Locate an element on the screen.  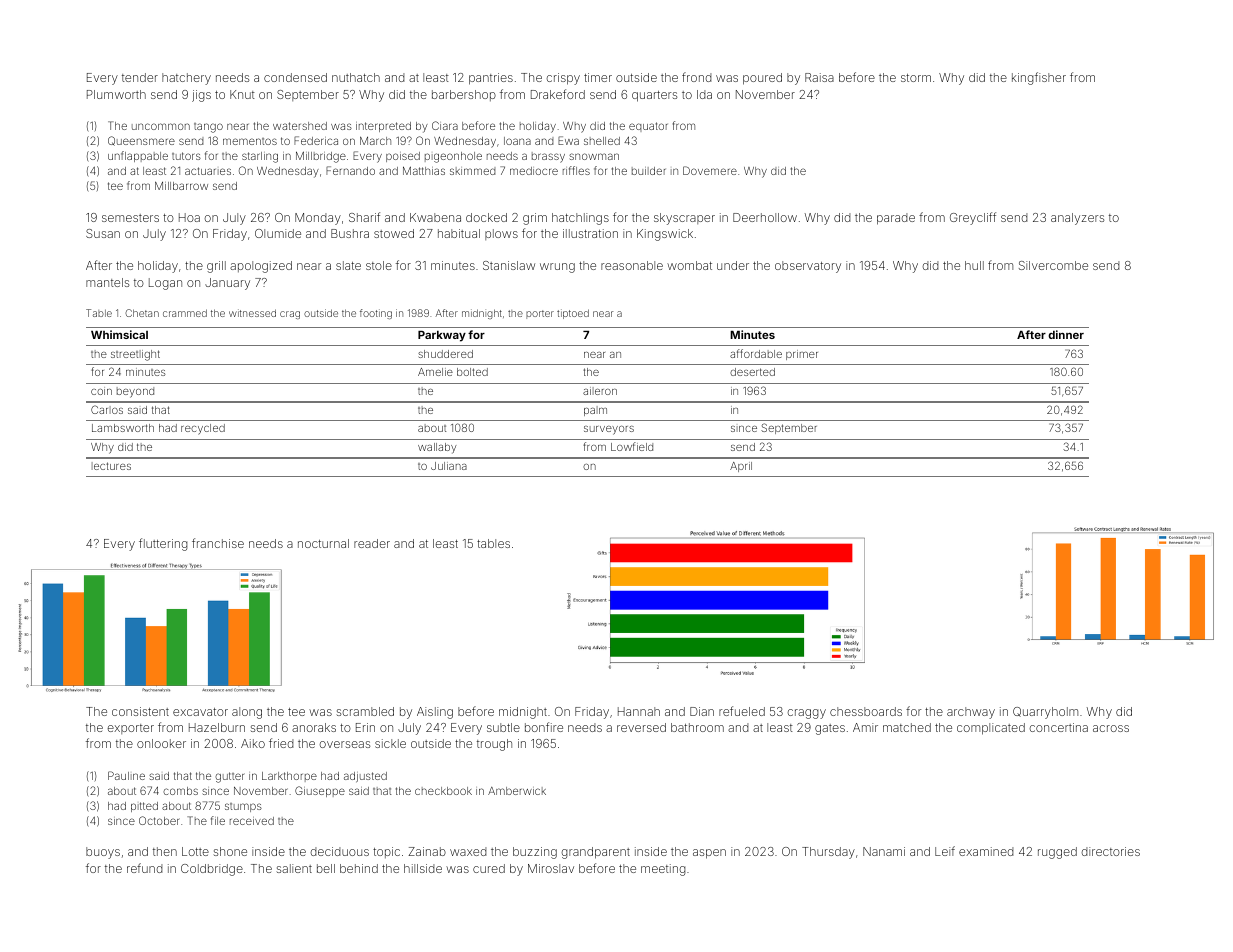
tender is located at coordinates (140, 77).
